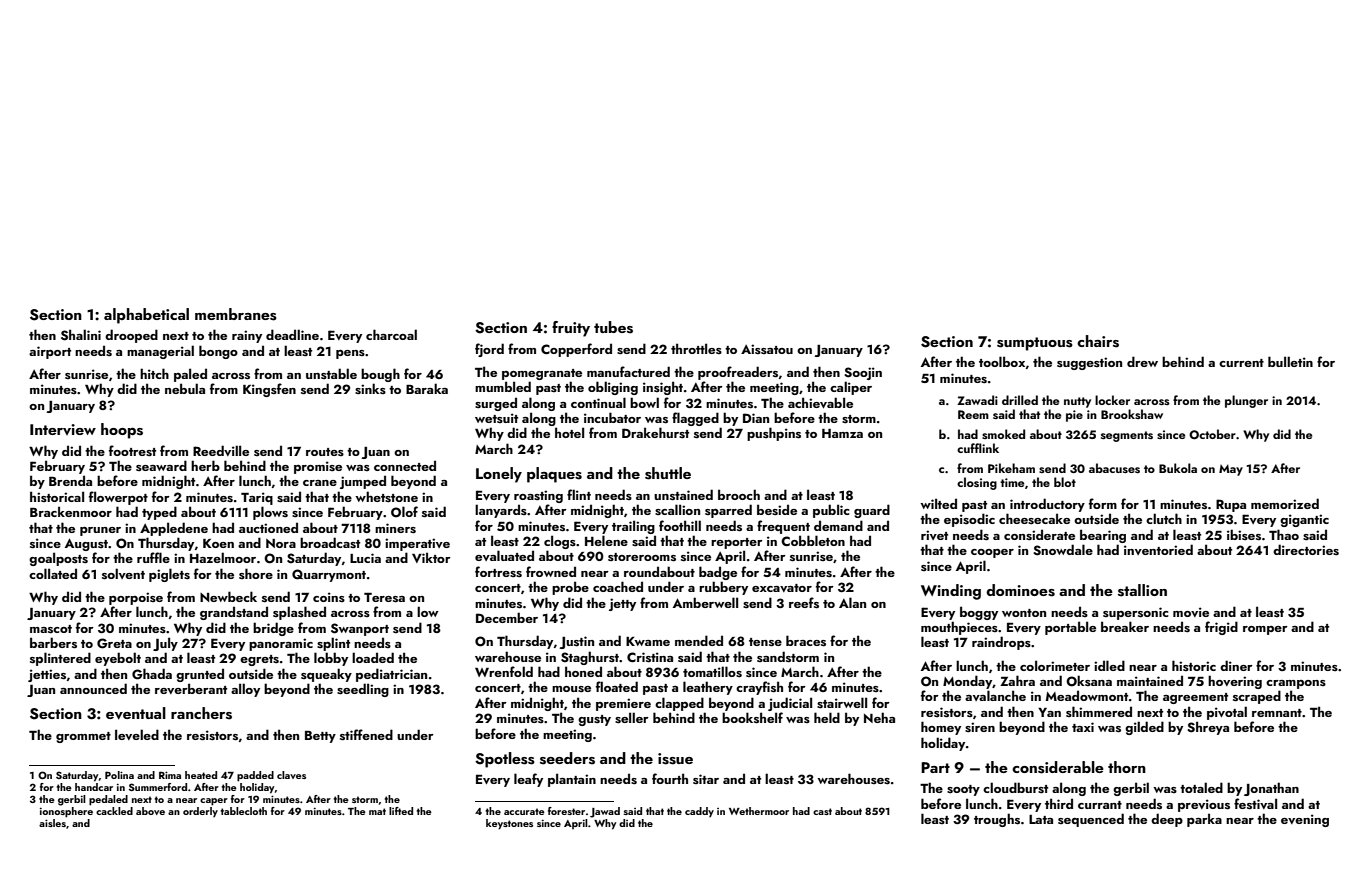  Describe the element at coordinates (228, 596) in the screenshot. I see `Newbeck` at that location.
